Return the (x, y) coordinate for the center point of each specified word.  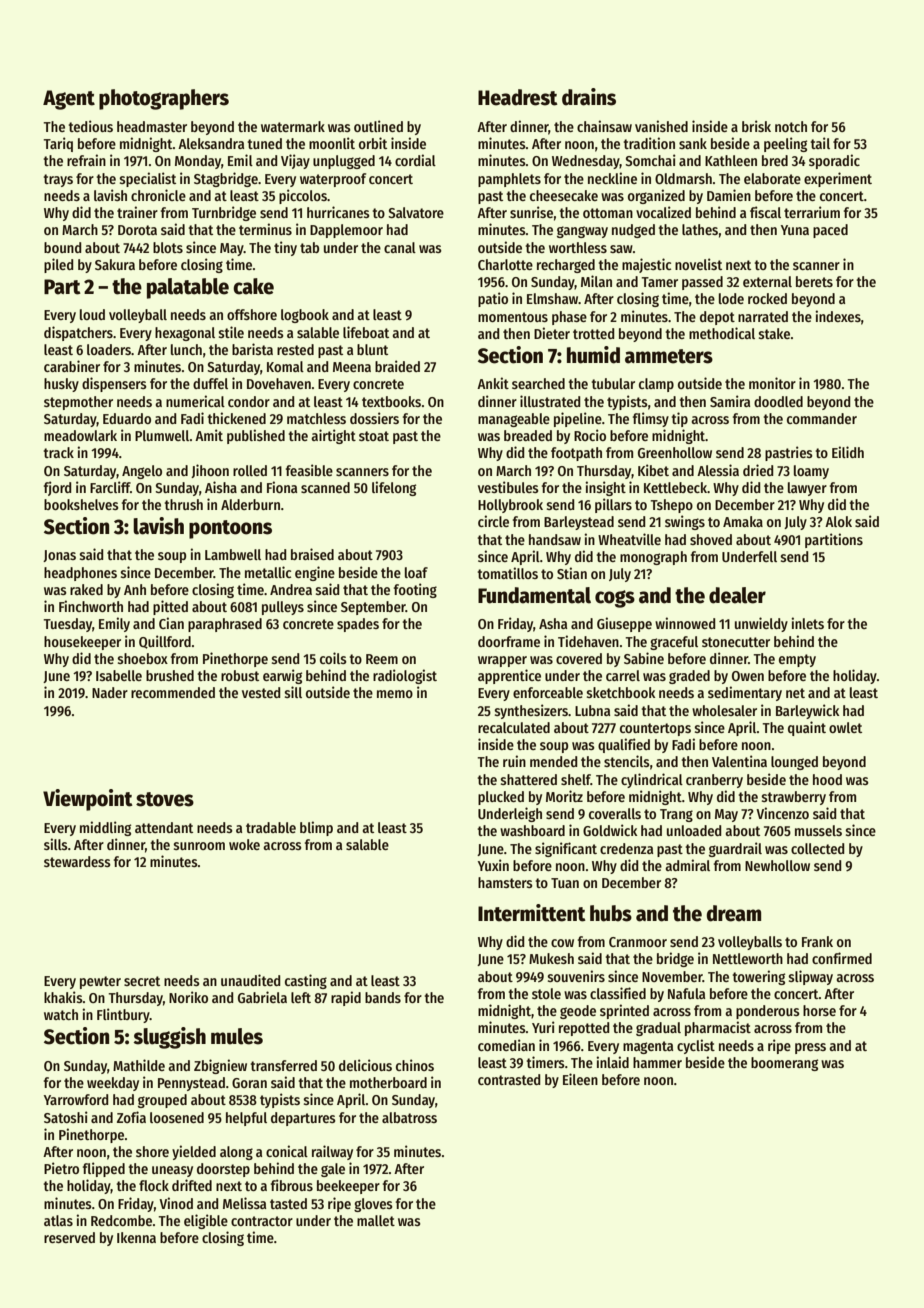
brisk (756, 126)
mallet (376, 1220)
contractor (262, 1221)
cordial (415, 160)
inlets (807, 623)
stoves (165, 799)
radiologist (405, 676)
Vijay (295, 161)
